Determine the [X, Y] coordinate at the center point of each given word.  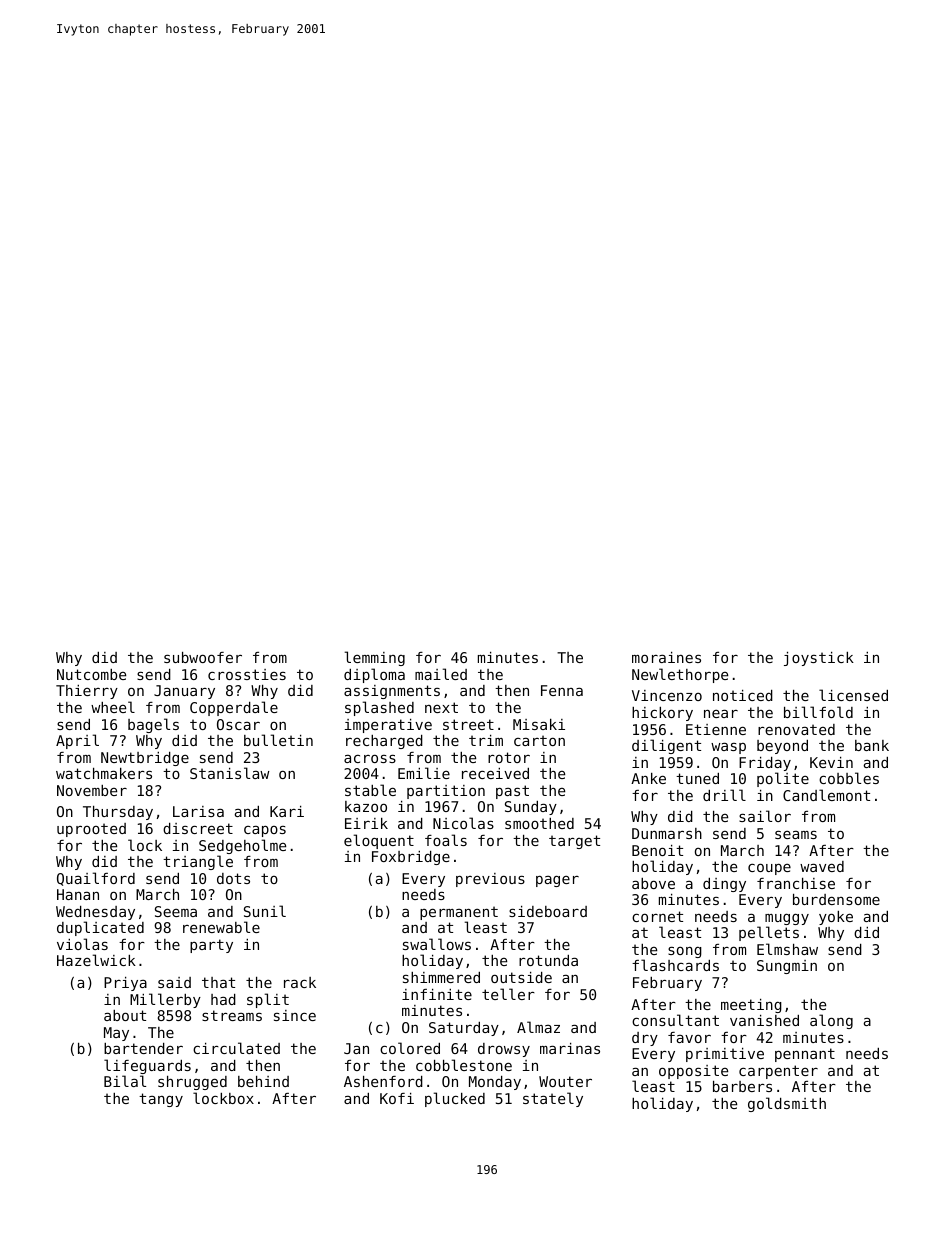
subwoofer [203, 657]
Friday [765, 764]
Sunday [531, 808]
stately [553, 1099]
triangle [198, 862]
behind [263, 1081]
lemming [375, 658]
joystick [819, 659]
